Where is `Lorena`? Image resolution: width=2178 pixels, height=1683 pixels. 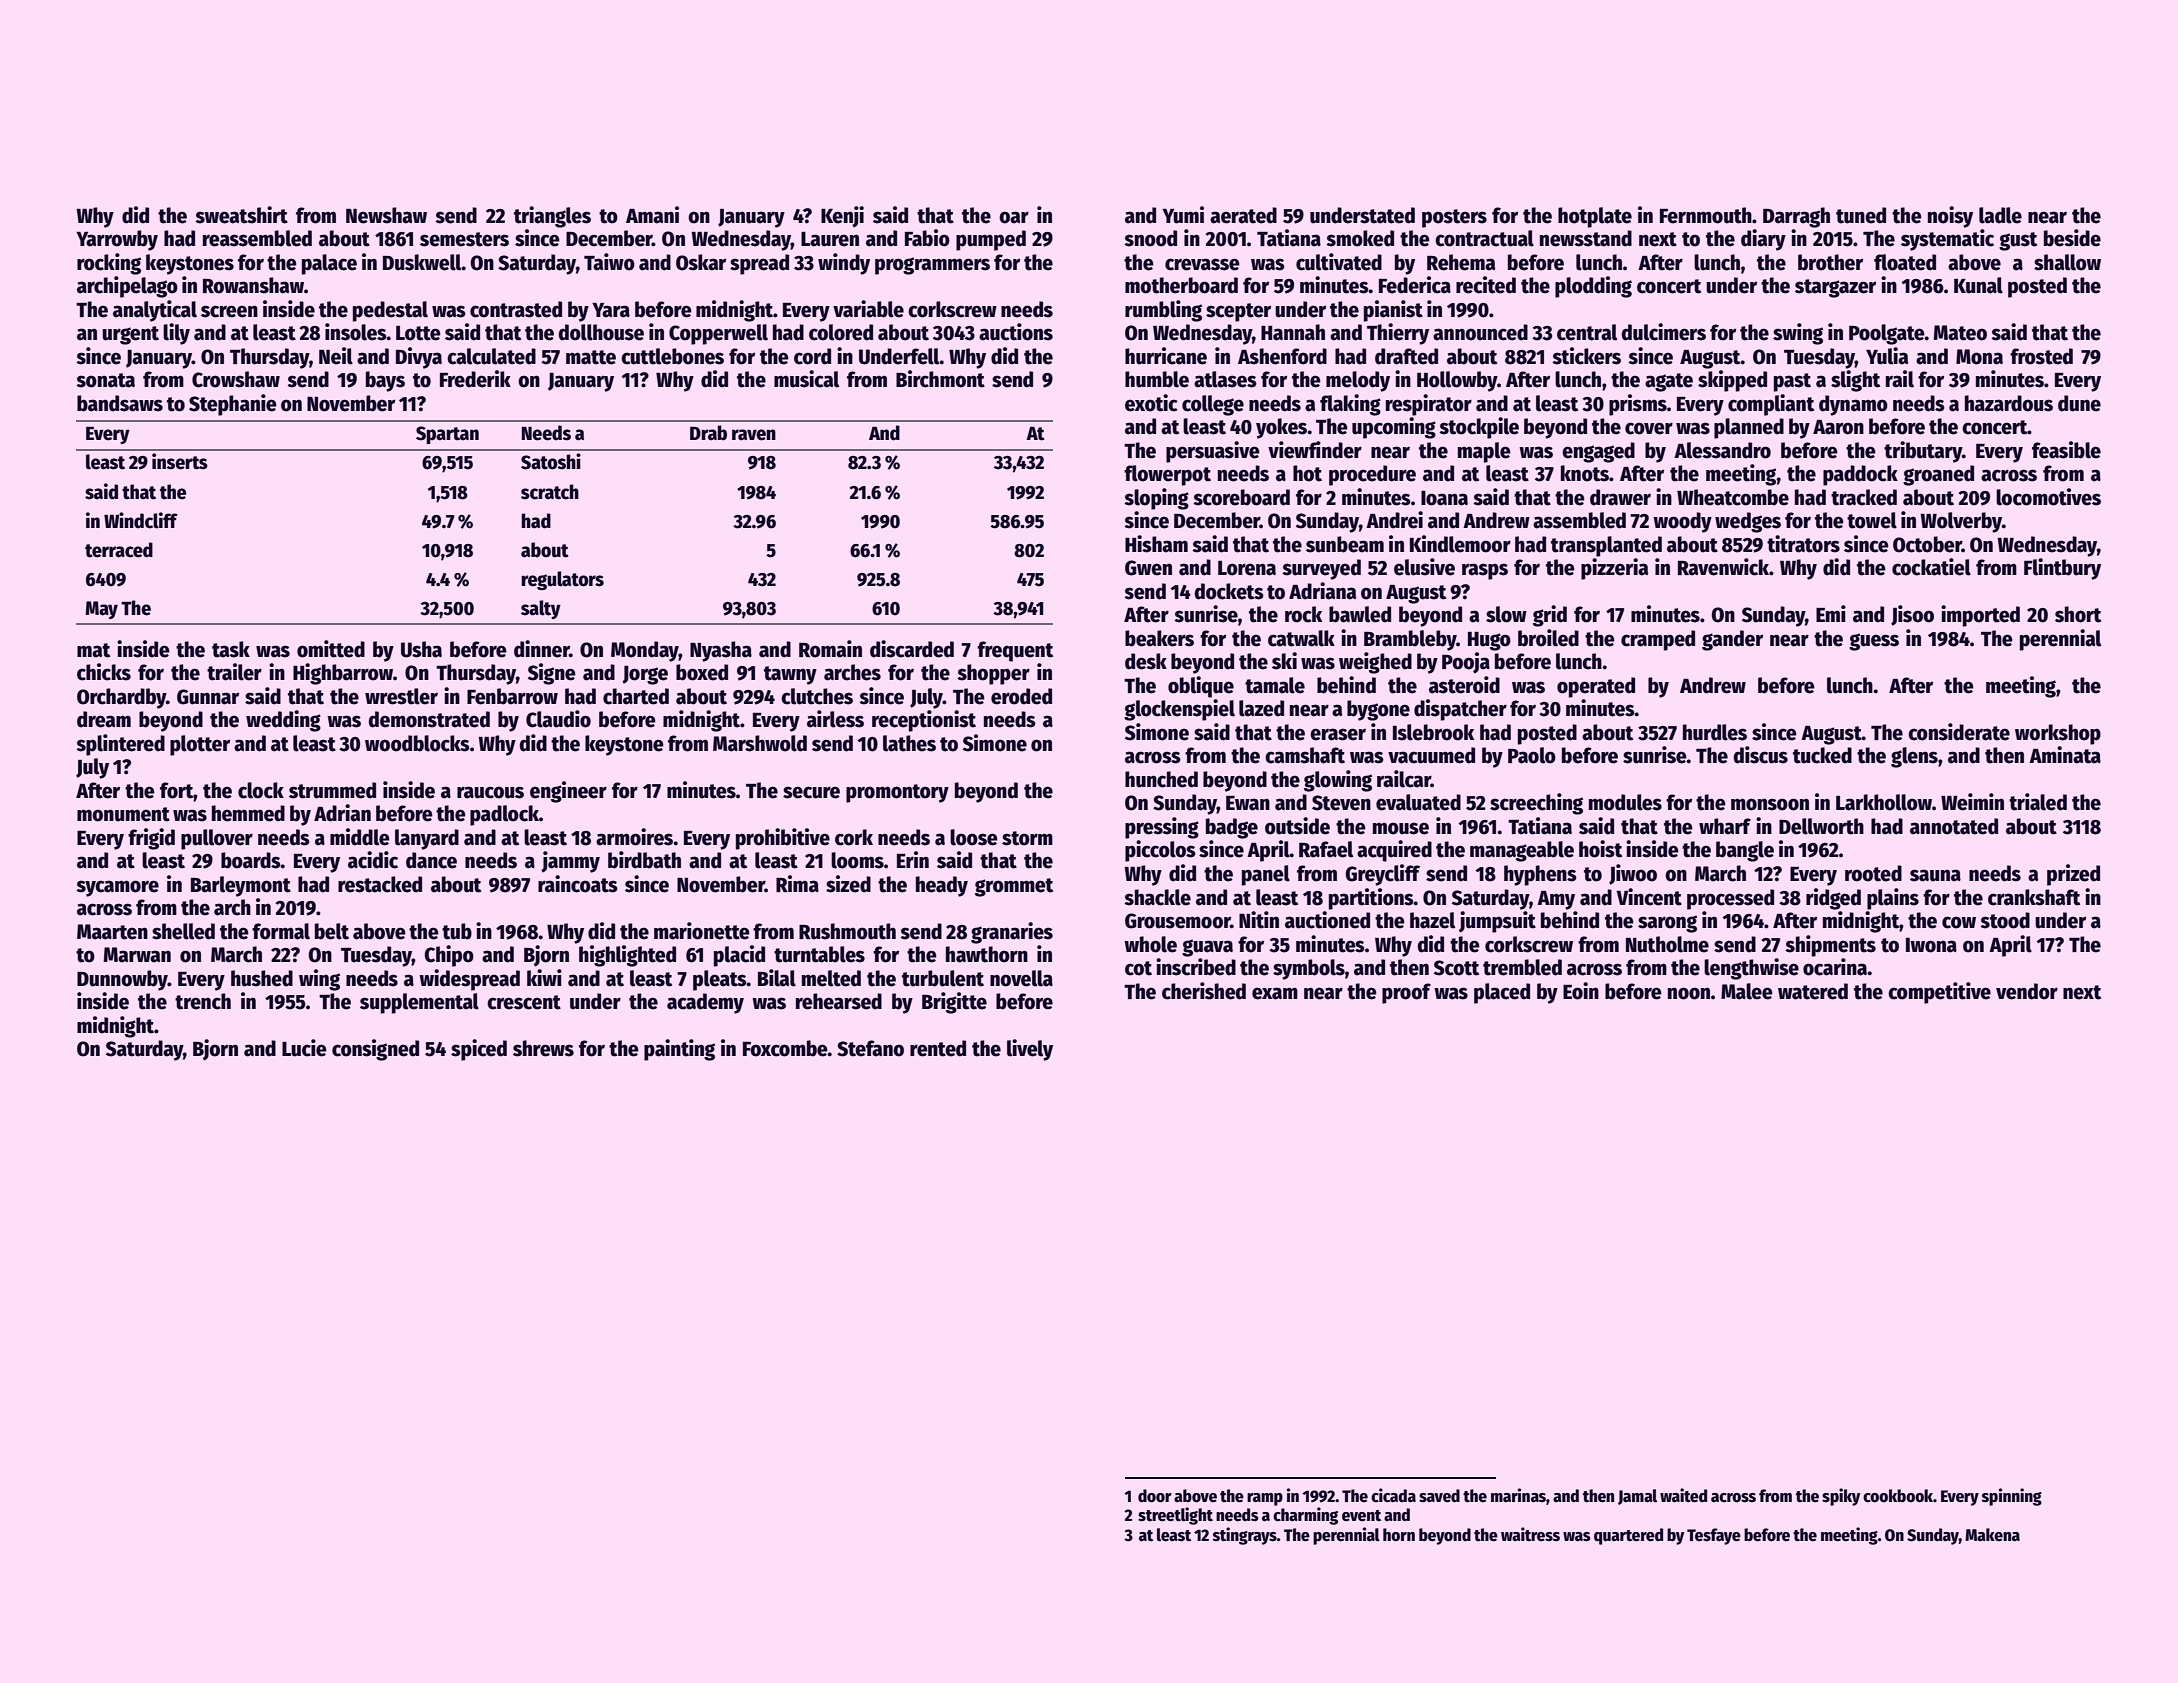
Lorena is located at coordinates (1247, 568).
